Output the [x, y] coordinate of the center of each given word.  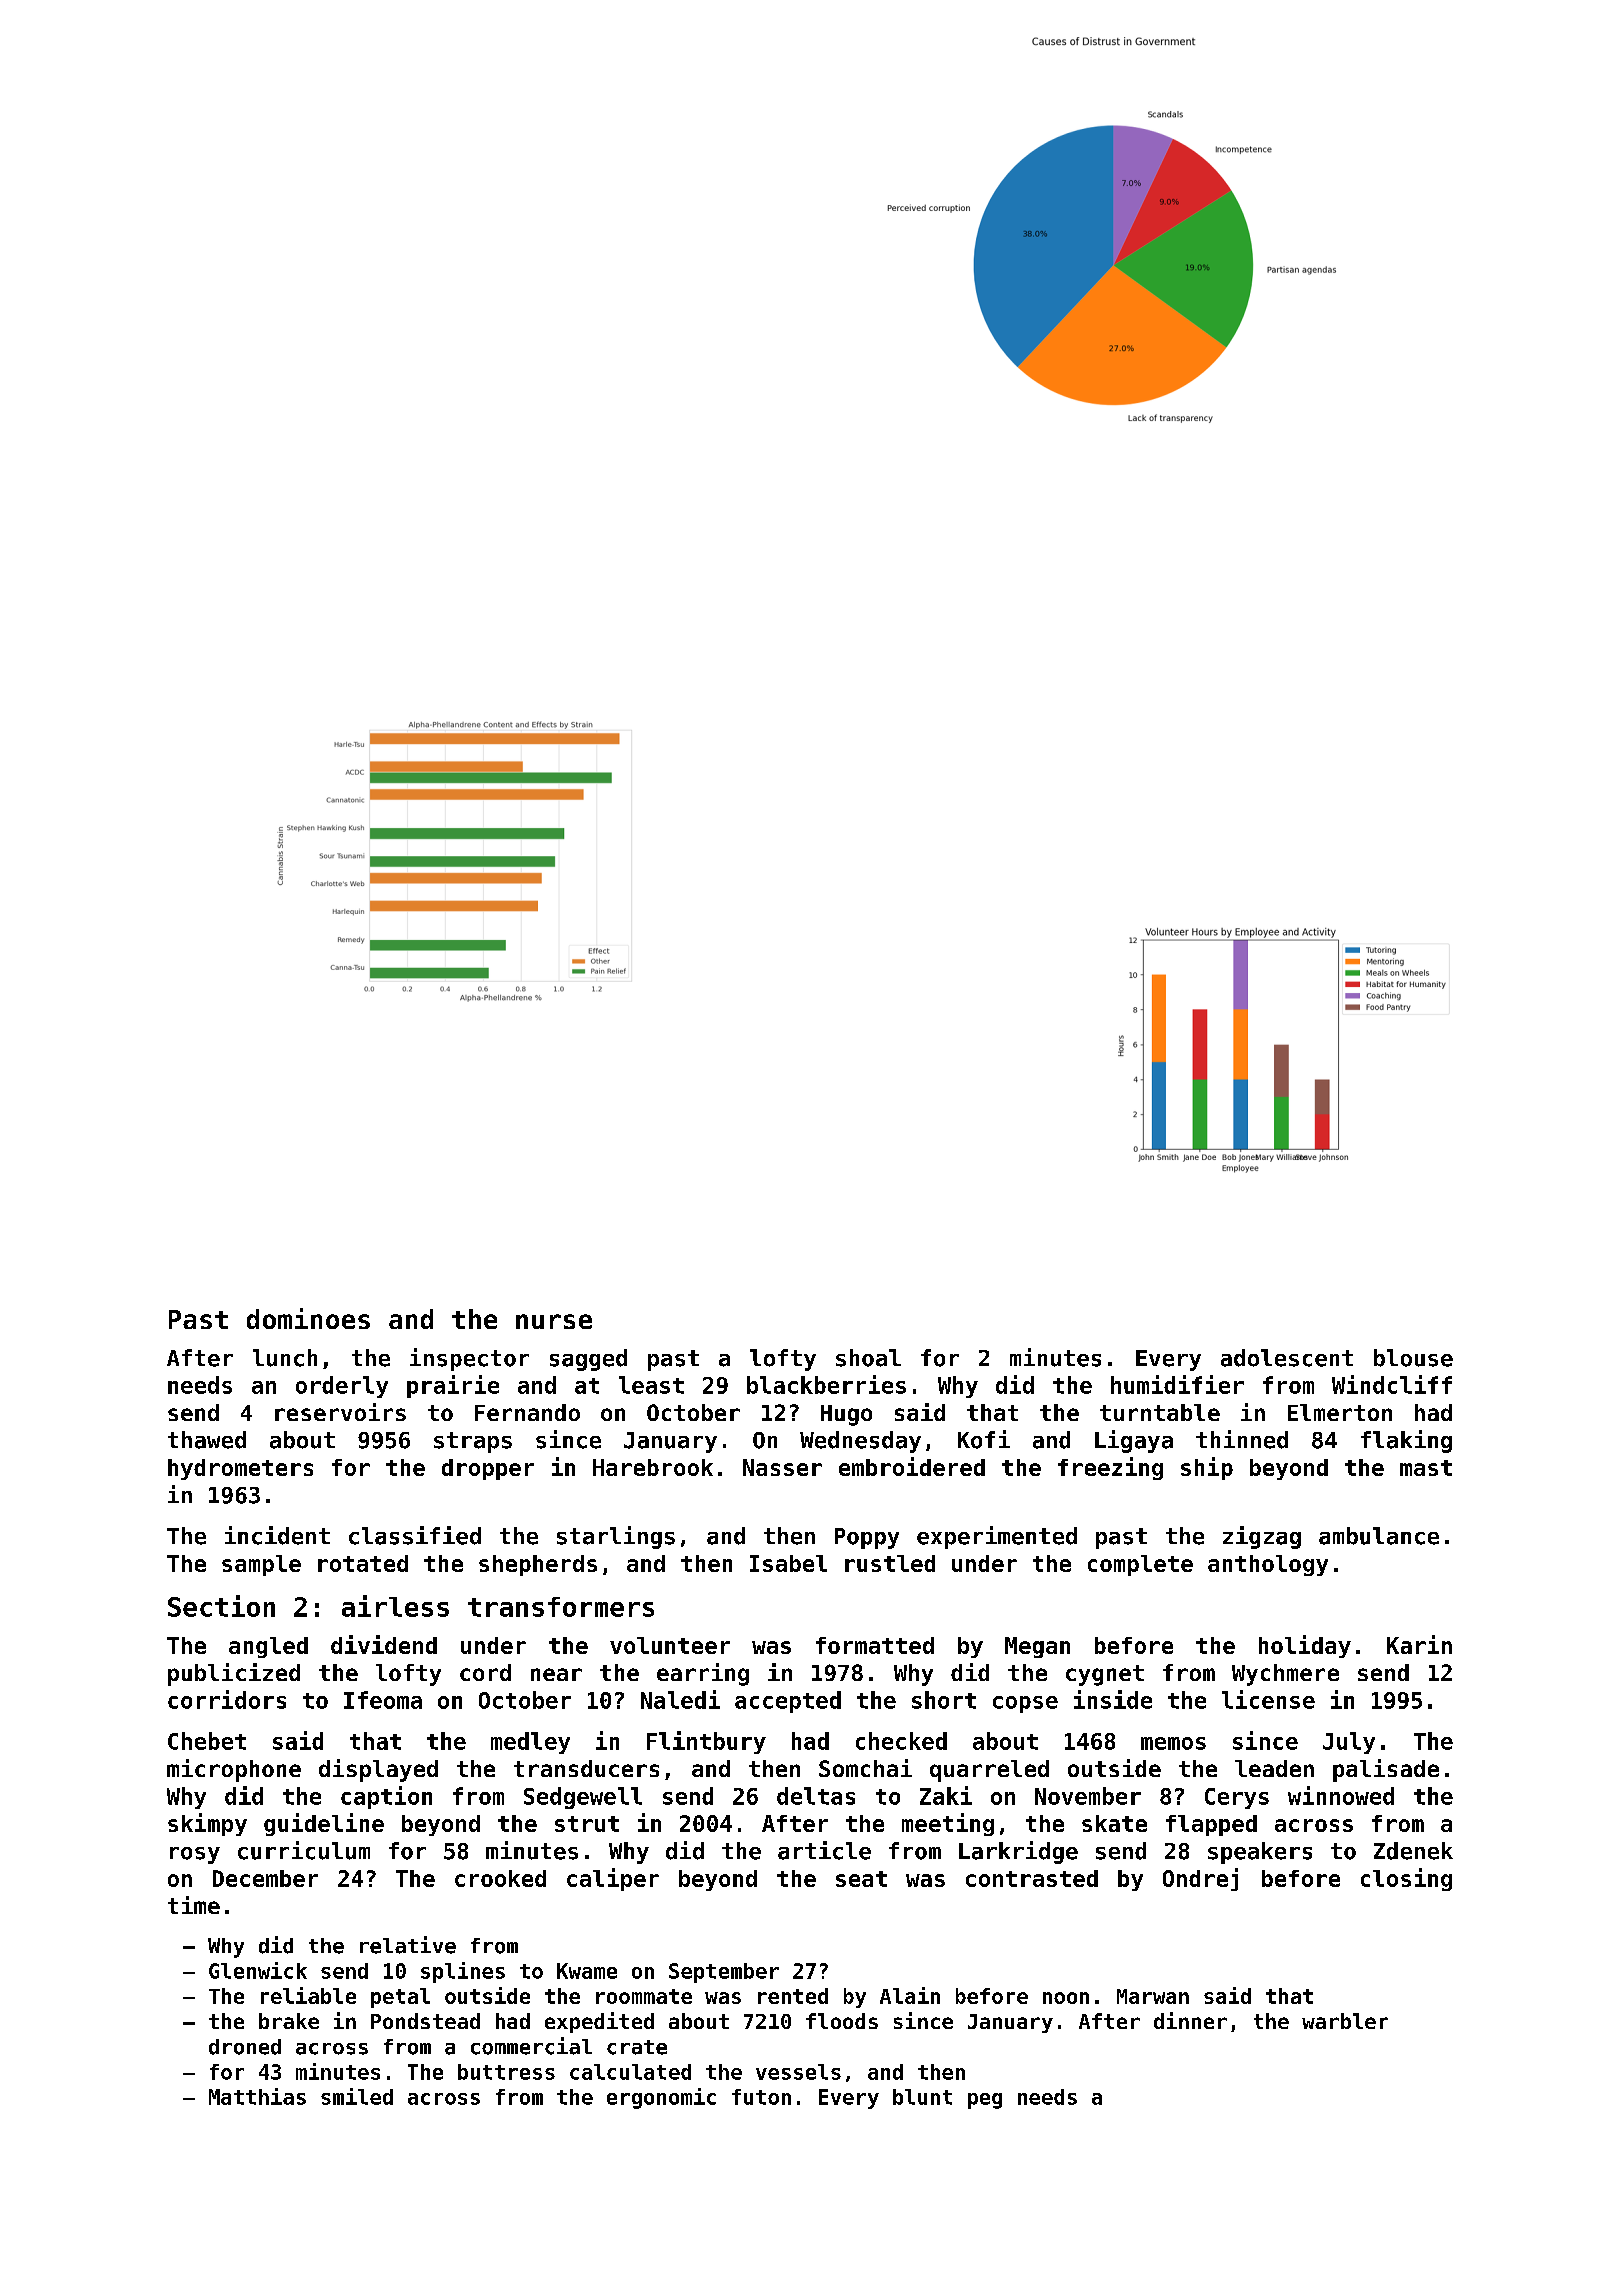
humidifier [1177, 1384]
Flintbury [706, 1742]
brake [289, 2021]
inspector [469, 1359]
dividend [384, 1644]
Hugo [846, 1415]
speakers [1260, 1853]
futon [761, 2097]
